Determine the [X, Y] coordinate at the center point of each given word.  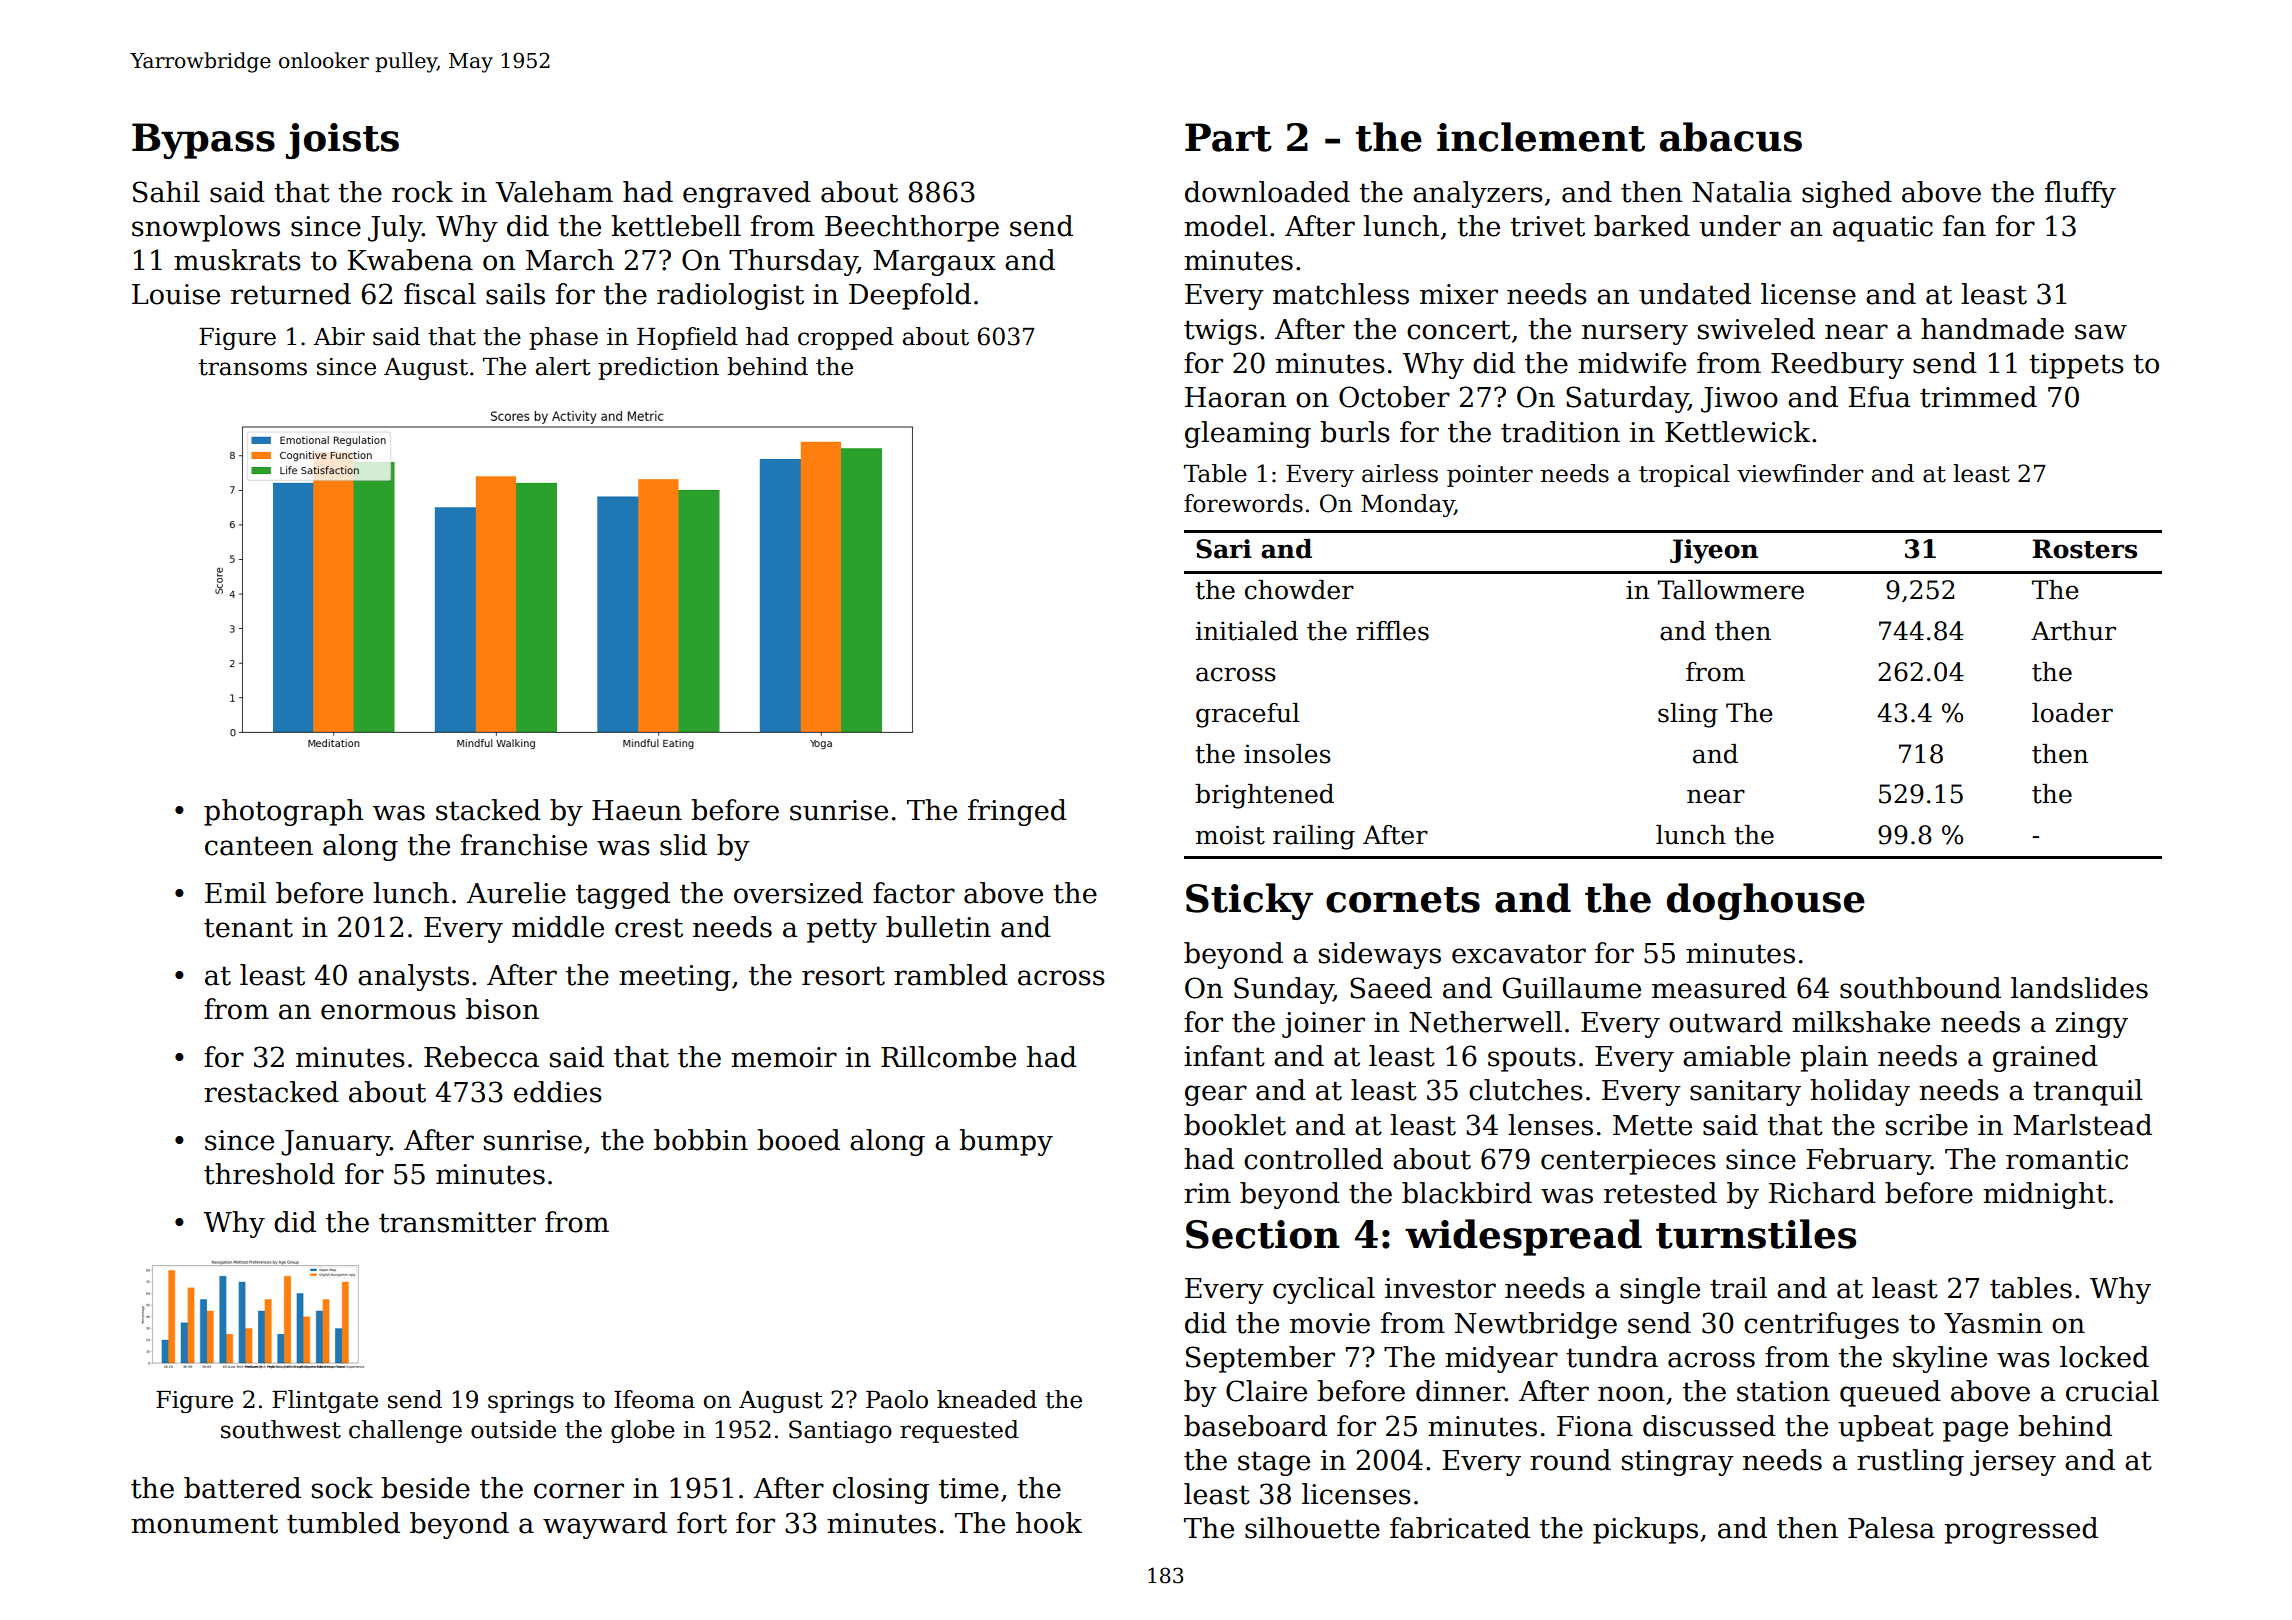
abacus [1731, 137]
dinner [1460, 1391]
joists [342, 141]
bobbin [701, 1140]
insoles [1287, 754]
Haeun [637, 810]
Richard [1822, 1193]
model [1226, 226]
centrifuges [1821, 1325]
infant [1224, 1056]
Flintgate [325, 1401]
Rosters [2084, 549]
